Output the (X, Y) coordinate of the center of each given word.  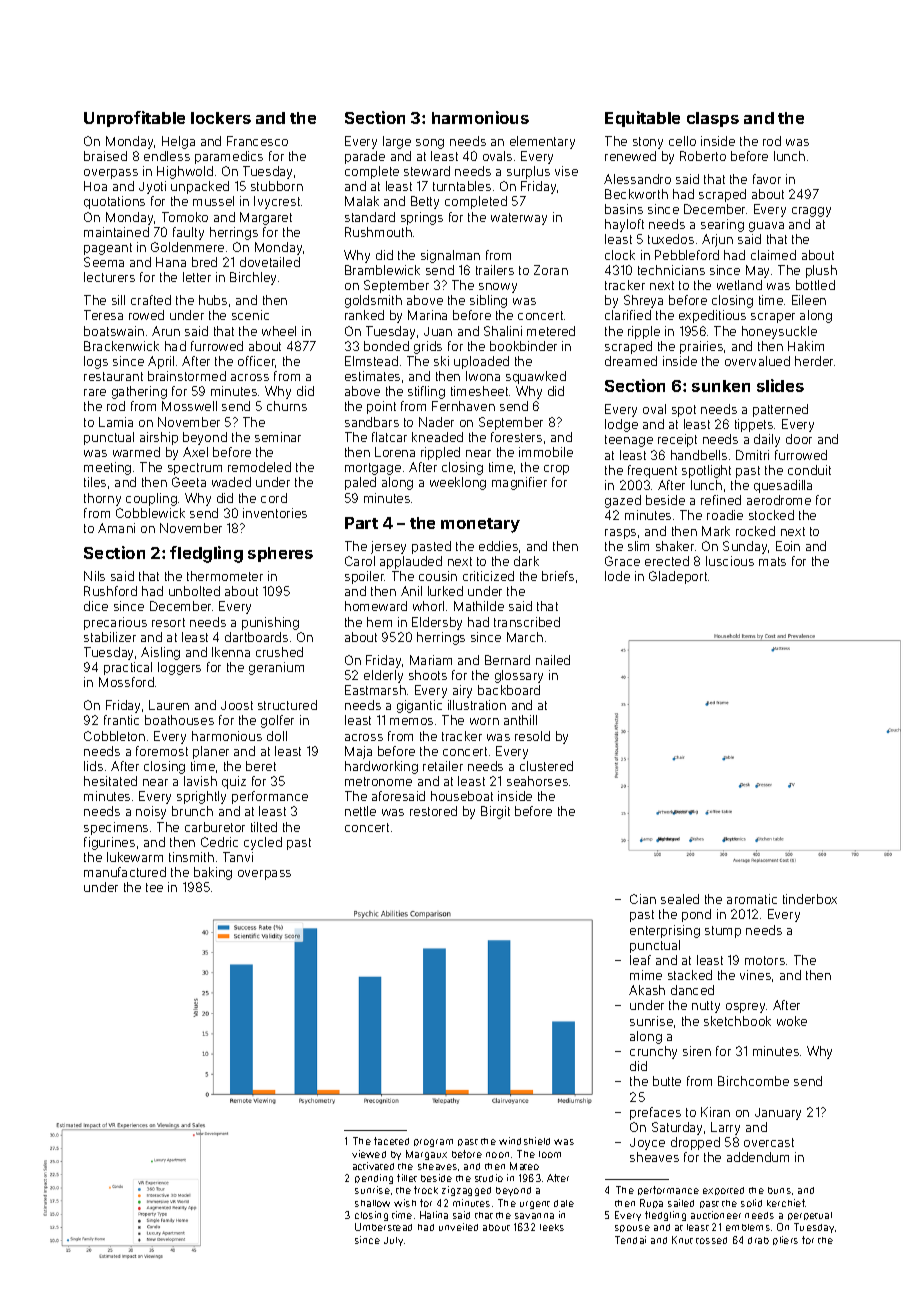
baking (213, 873)
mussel (213, 201)
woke (792, 1021)
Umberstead (383, 1227)
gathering (139, 392)
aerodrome (779, 500)
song (430, 144)
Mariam (431, 660)
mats (772, 561)
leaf (640, 960)
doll (277, 736)
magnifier (519, 483)
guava (766, 227)
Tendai (630, 1240)
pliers (785, 1240)
